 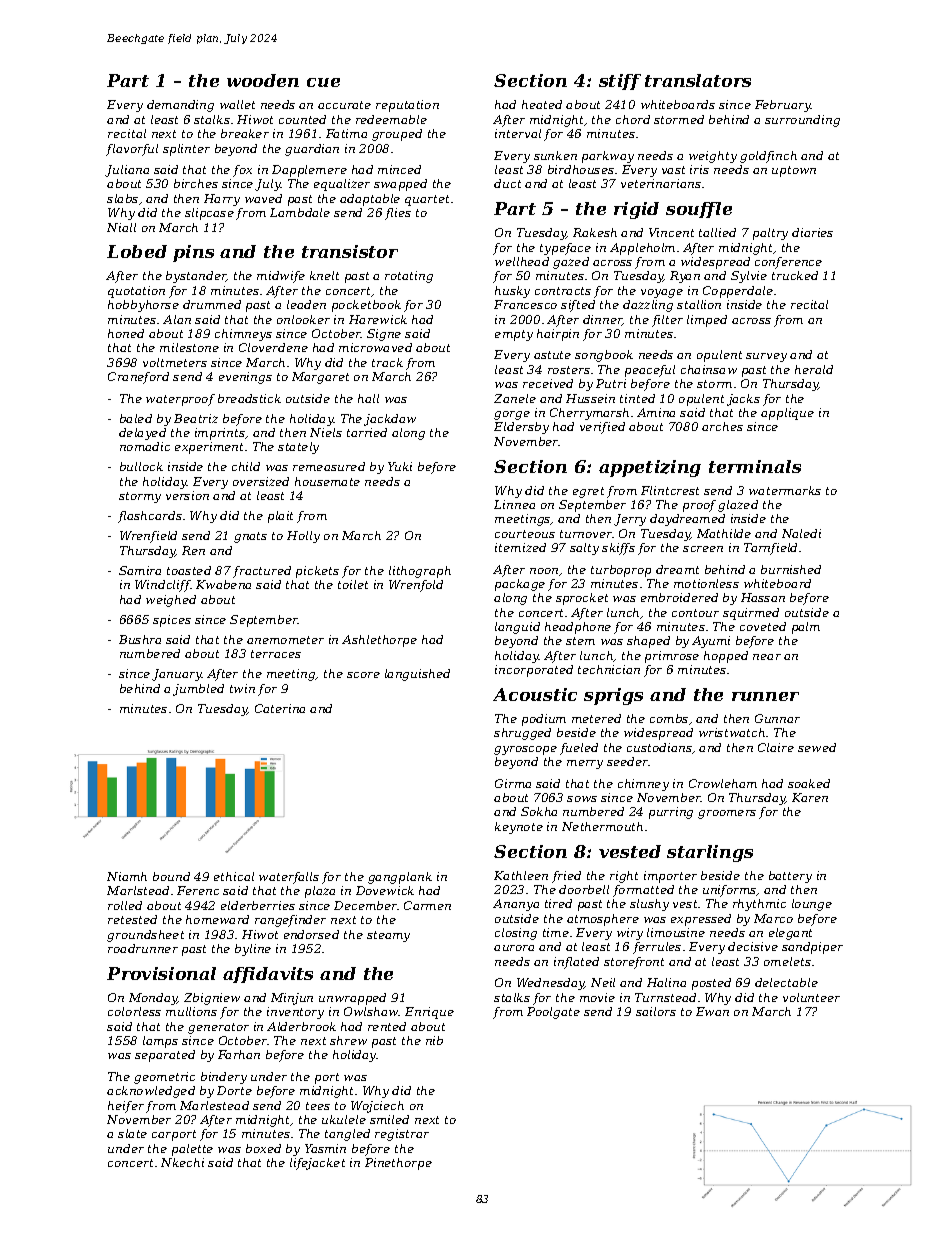 I want to click on Lobed, so click(x=137, y=251).
